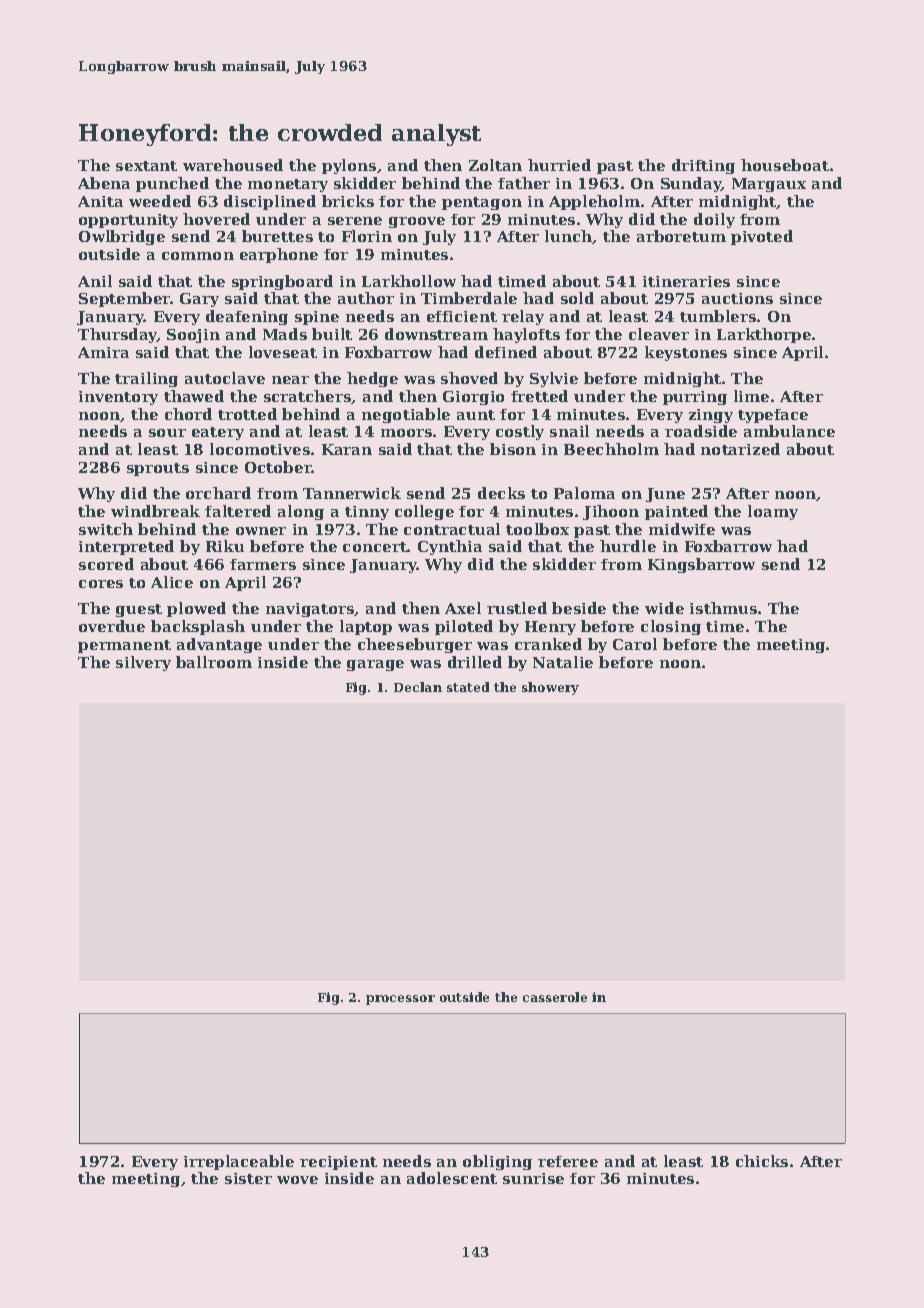  What do you see at coordinates (239, 1162) in the document?
I see `irreplaceable` at bounding box center [239, 1162].
